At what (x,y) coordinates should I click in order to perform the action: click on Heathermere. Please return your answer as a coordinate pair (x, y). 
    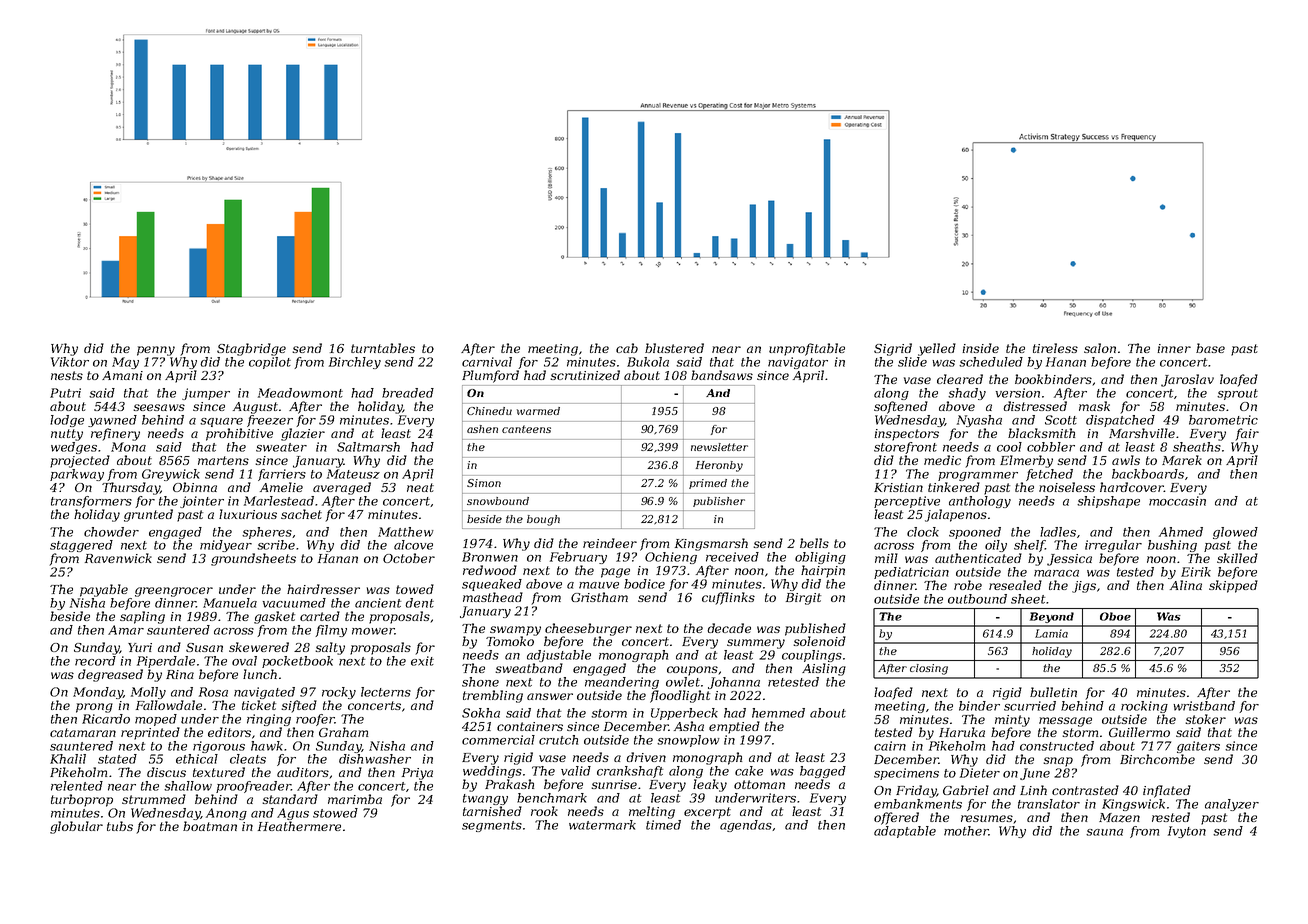
    Looking at the image, I should click on (299, 826).
